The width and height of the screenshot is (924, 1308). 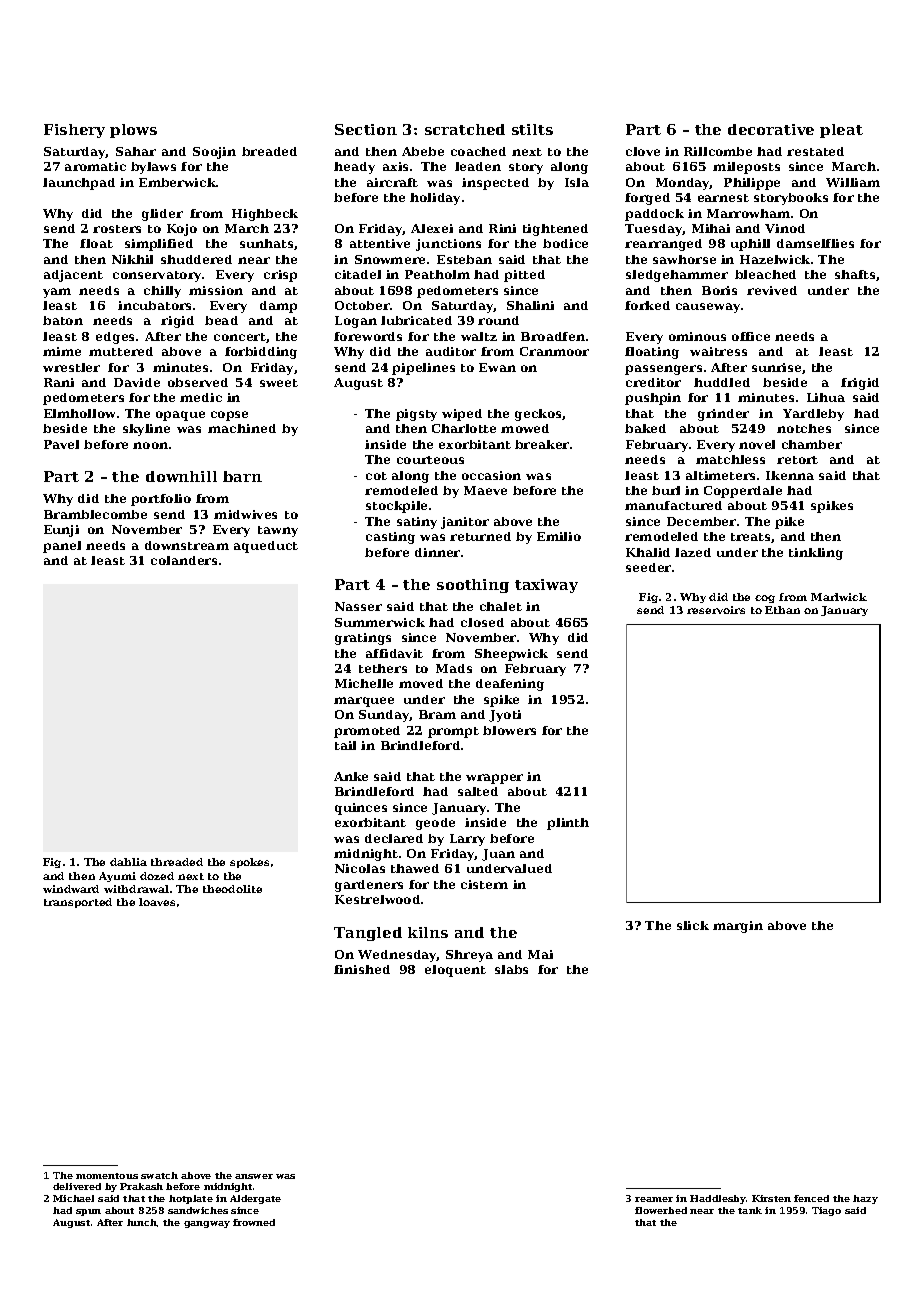 I want to click on pleat, so click(x=841, y=131).
